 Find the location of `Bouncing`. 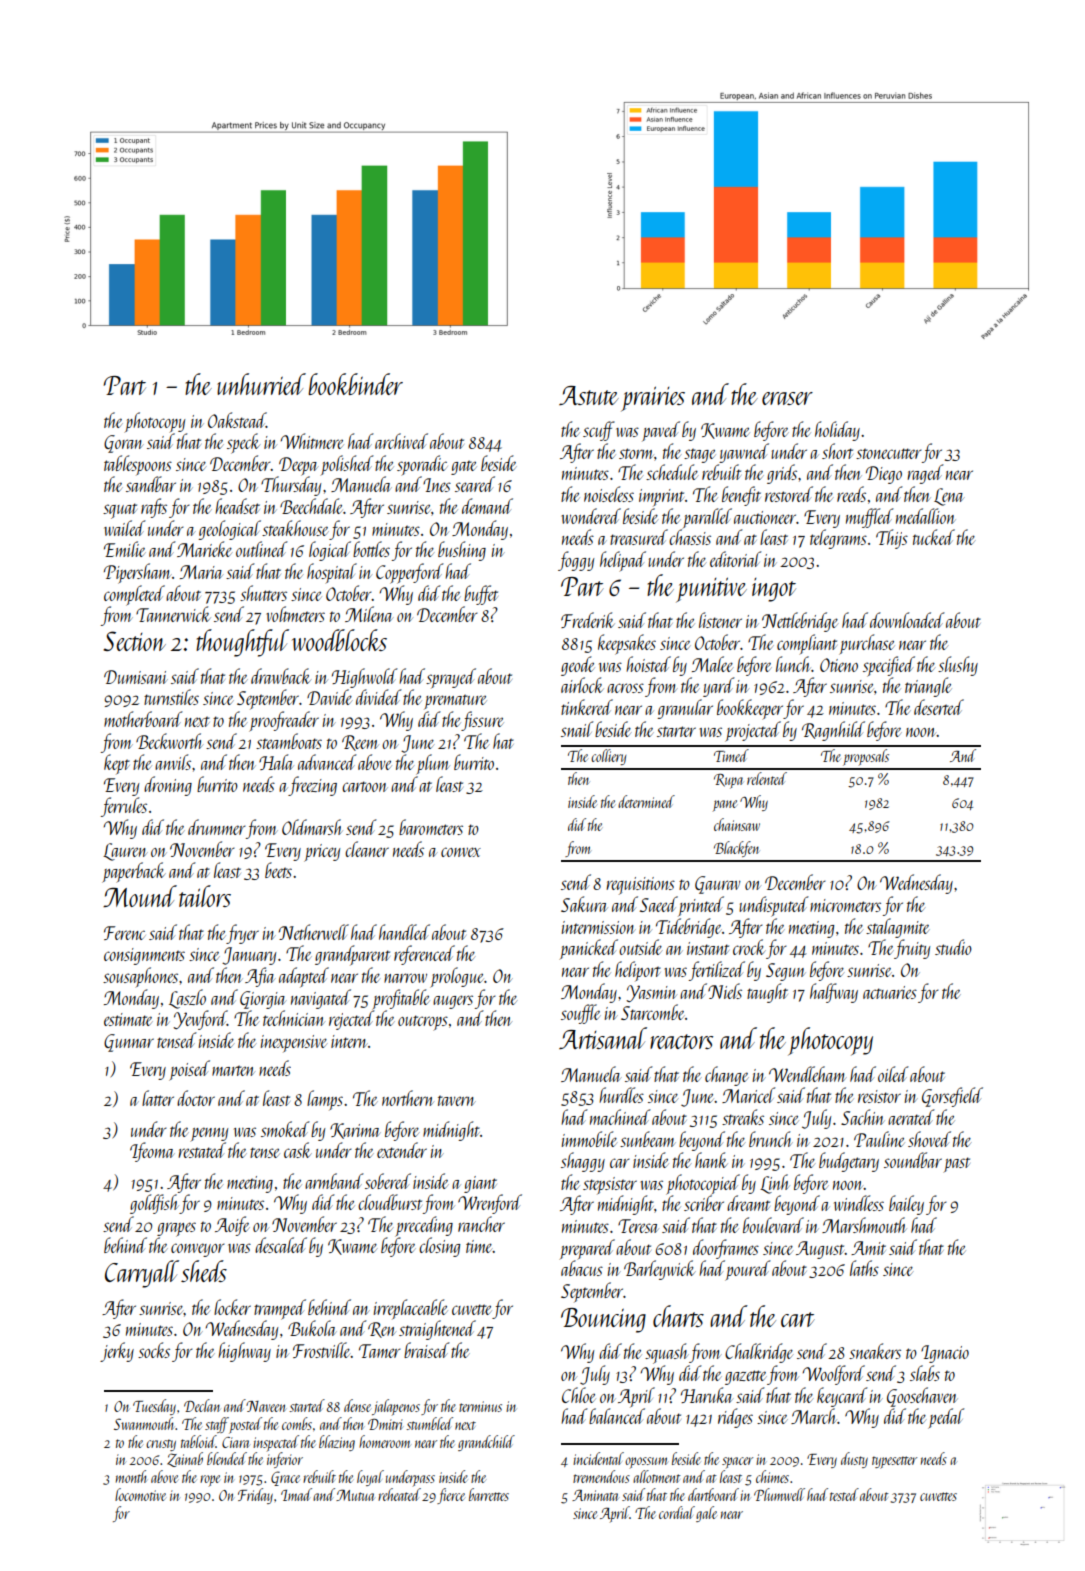

Bouncing is located at coordinates (603, 1320).
